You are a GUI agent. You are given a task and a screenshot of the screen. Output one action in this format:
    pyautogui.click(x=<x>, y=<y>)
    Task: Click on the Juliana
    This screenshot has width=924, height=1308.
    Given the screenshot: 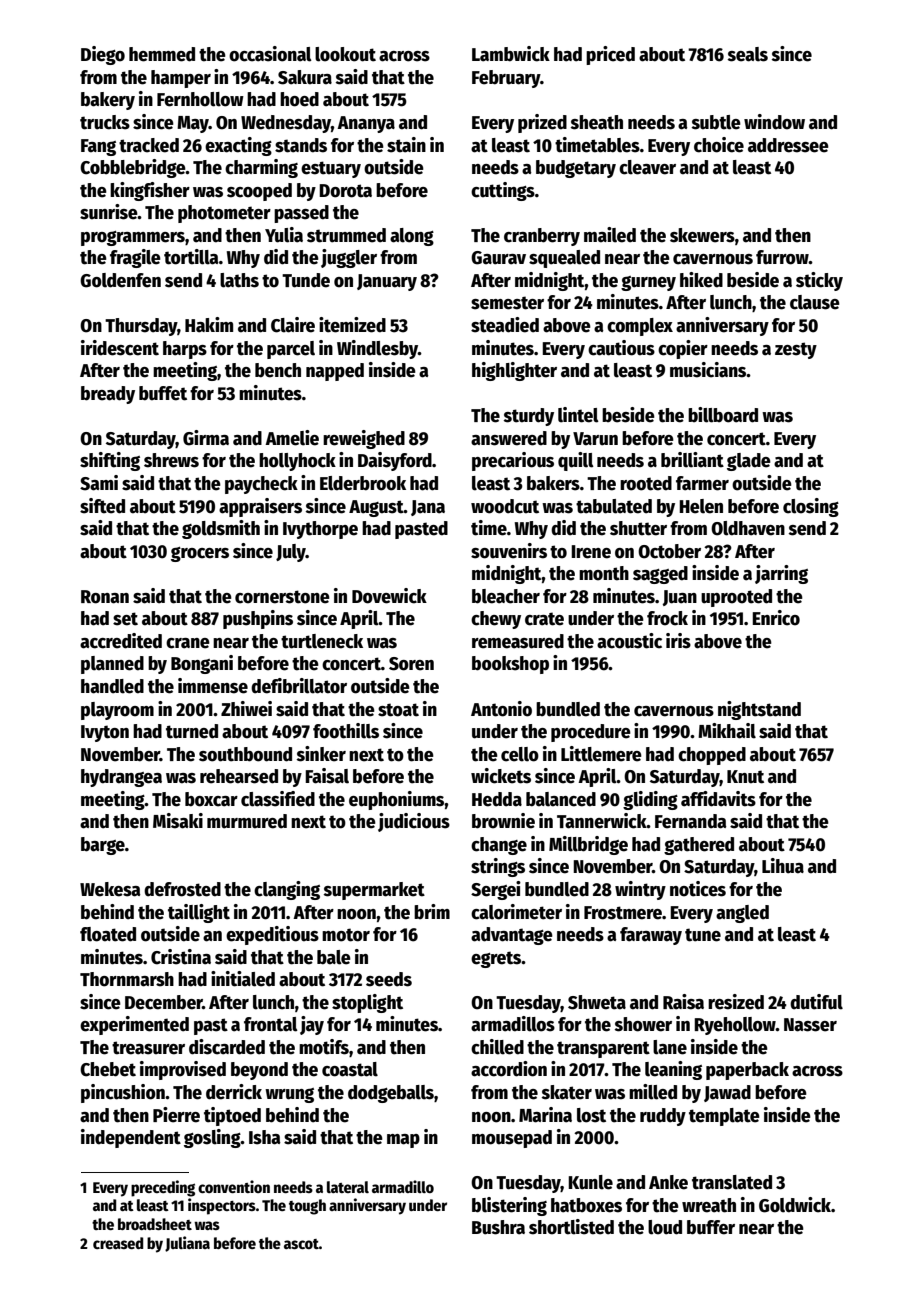 What is the action you would take?
    pyautogui.click(x=187, y=1244)
